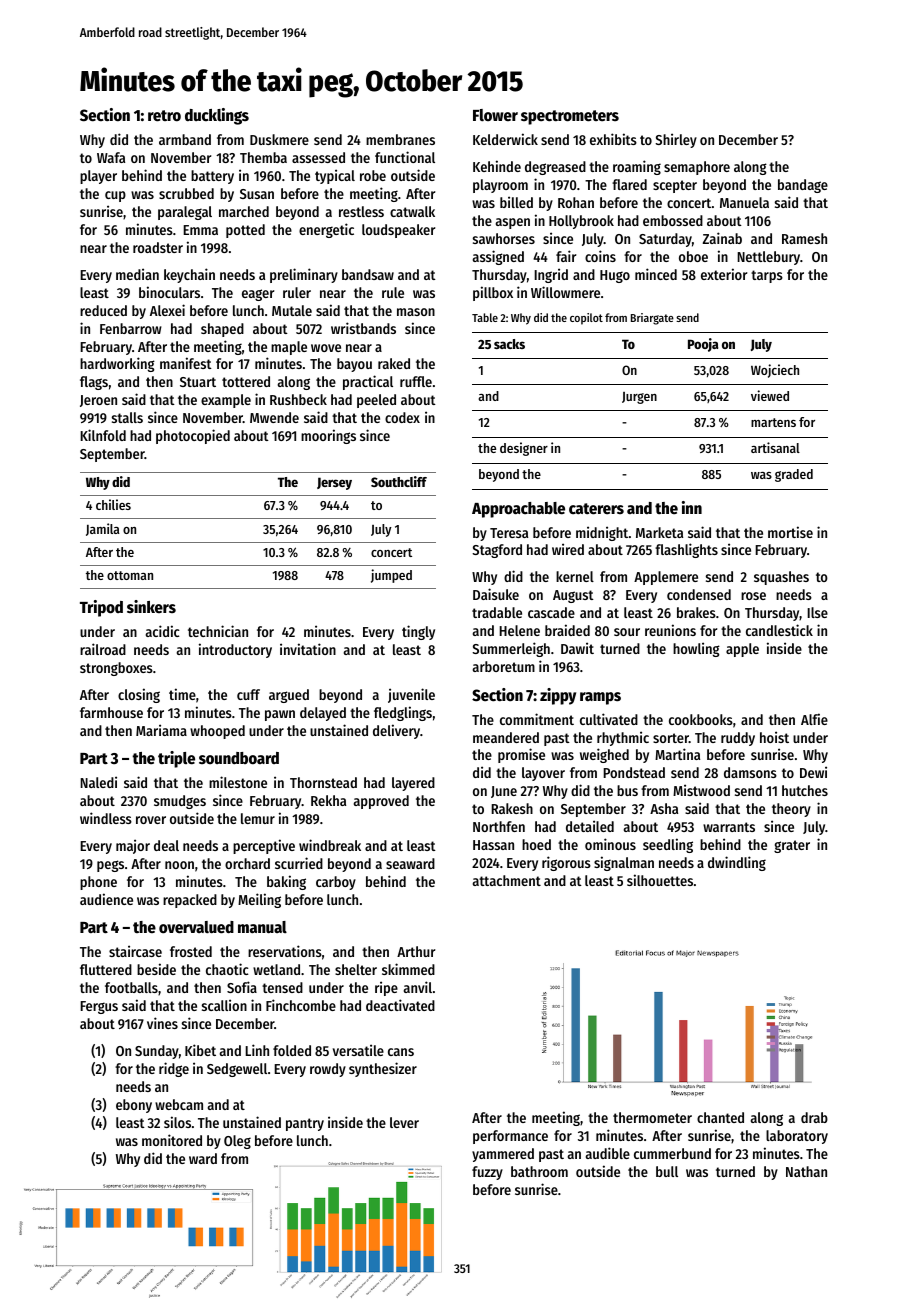  What do you see at coordinates (639, 398) in the screenshot?
I see `Jurgen` at bounding box center [639, 398].
